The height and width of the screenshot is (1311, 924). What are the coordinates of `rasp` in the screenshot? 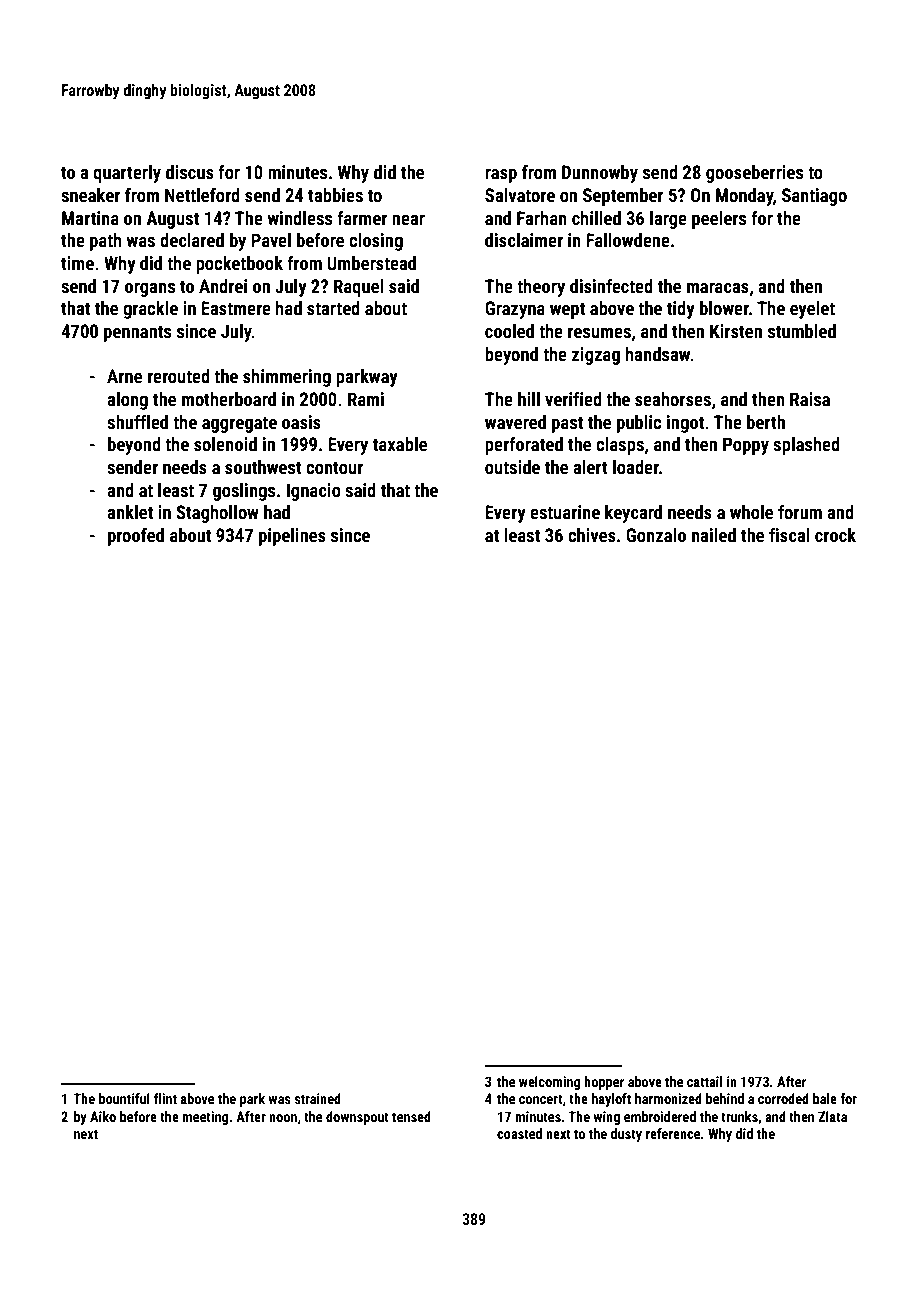 It's located at (501, 176).
